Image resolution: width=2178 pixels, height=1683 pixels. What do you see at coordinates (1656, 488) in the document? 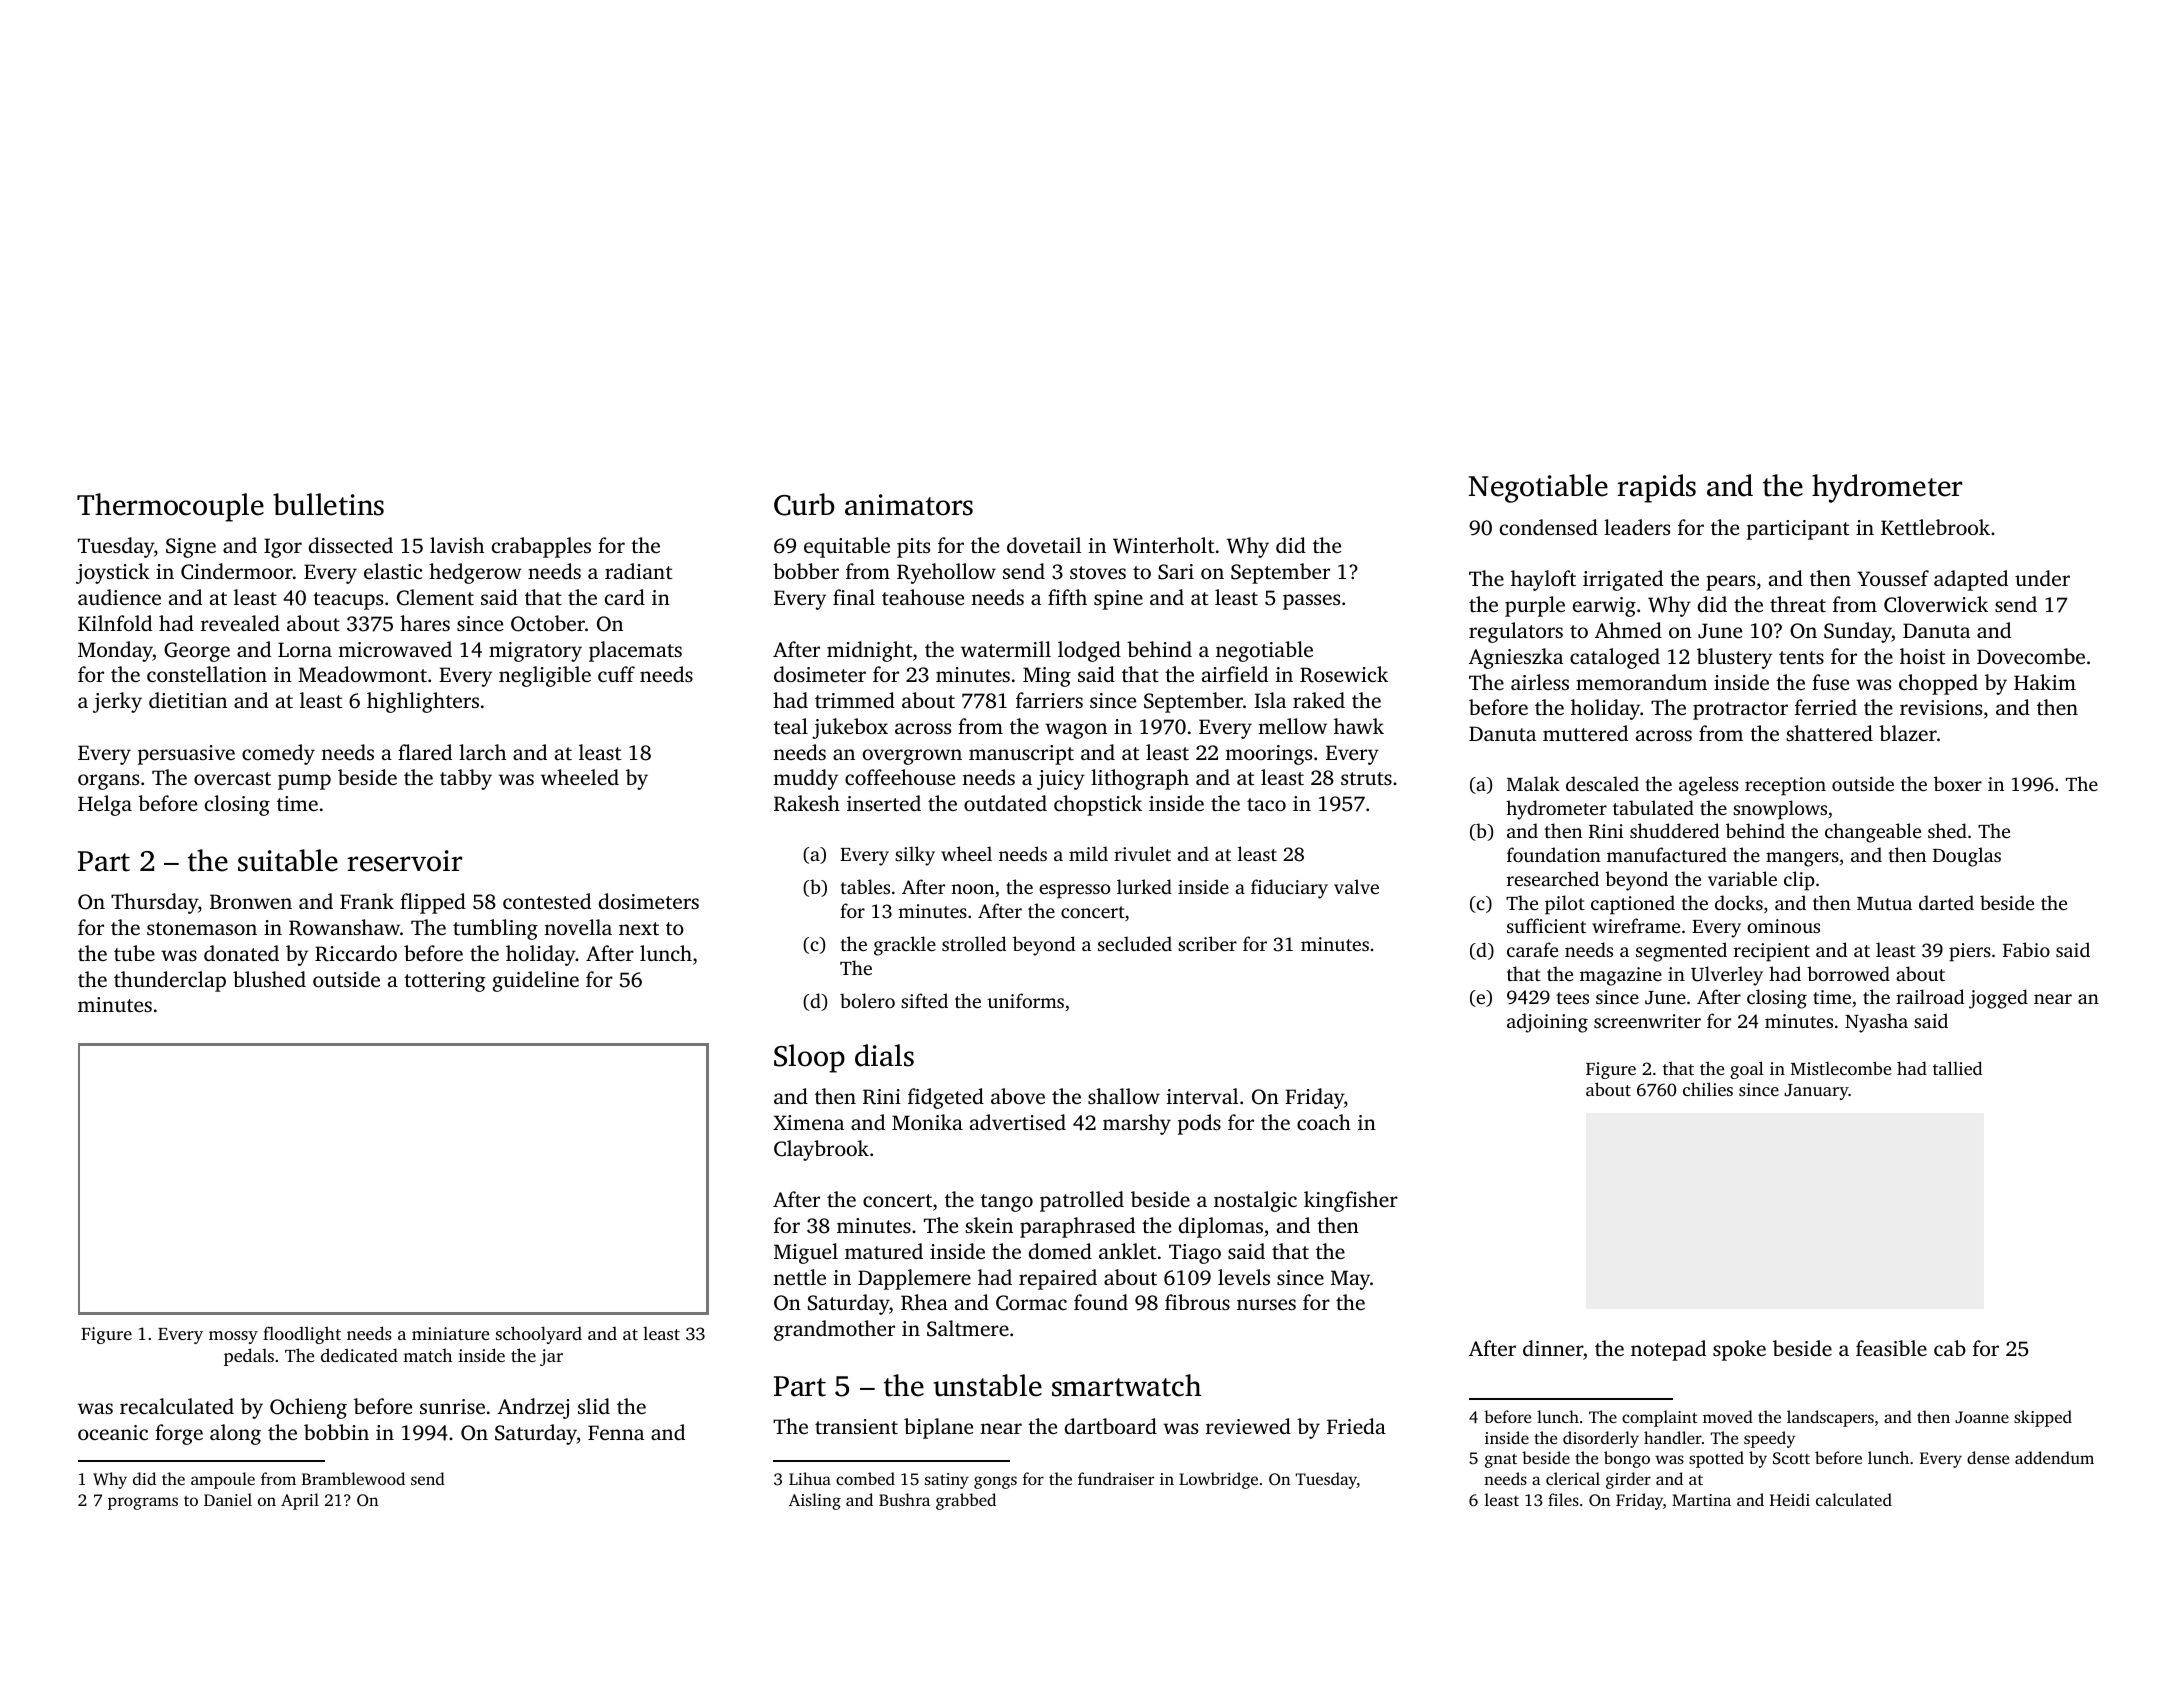
I see `rapids` at bounding box center [1656, 488].
